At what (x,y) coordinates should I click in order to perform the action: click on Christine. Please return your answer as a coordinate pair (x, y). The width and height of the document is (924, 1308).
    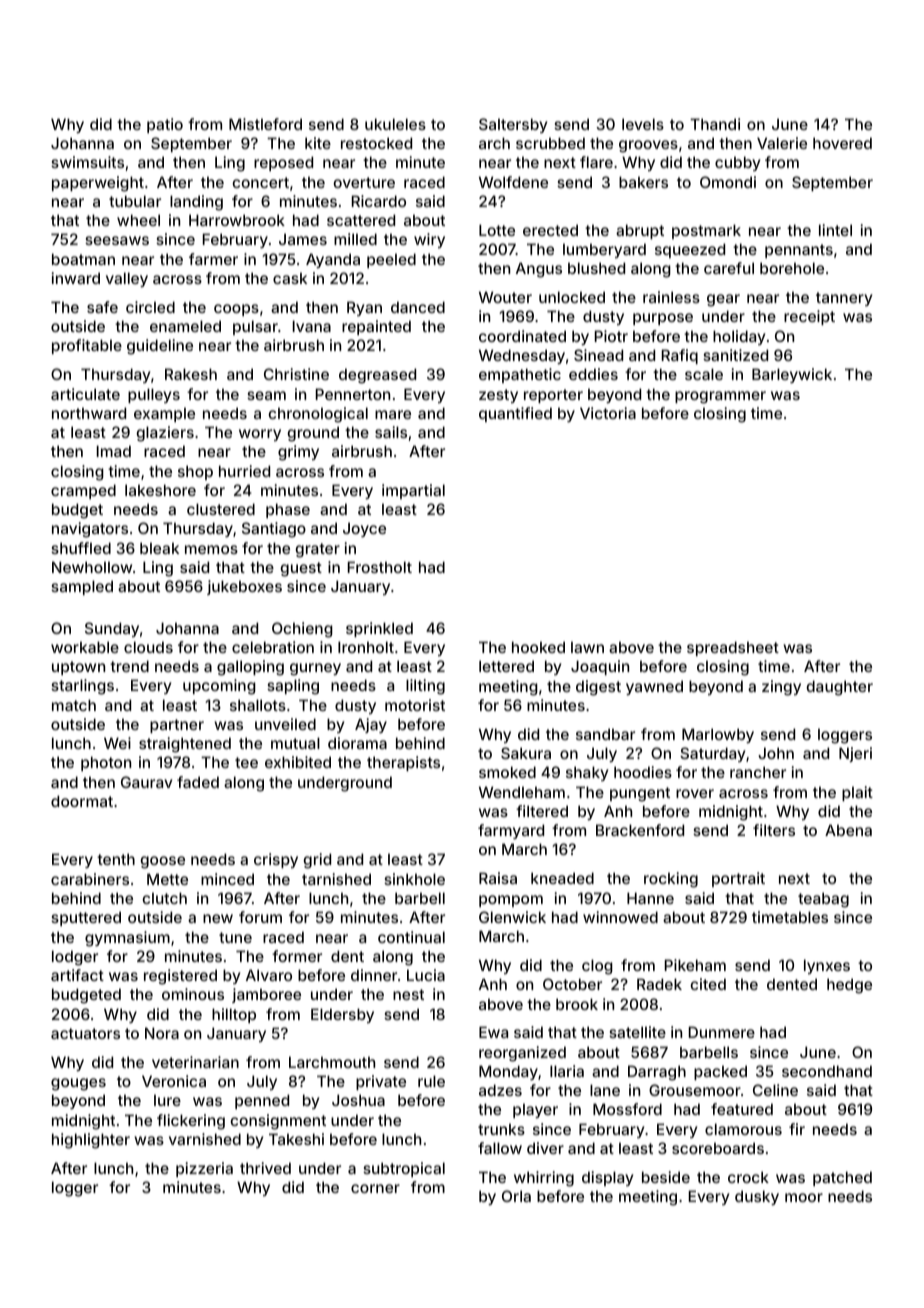
    Looking at the image, I should click on (296, 374).
